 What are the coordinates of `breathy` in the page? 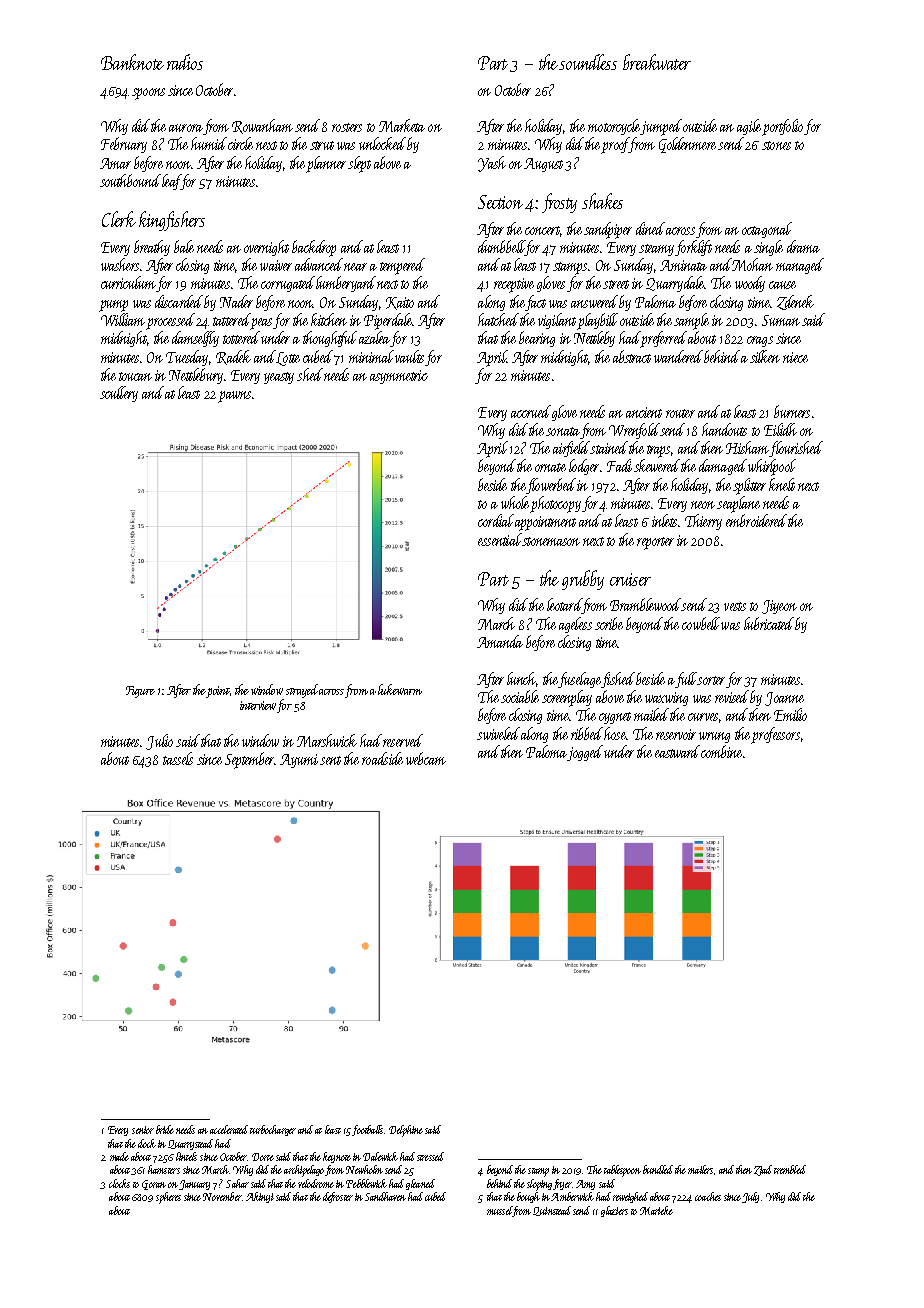 It's located at (152, 248).
